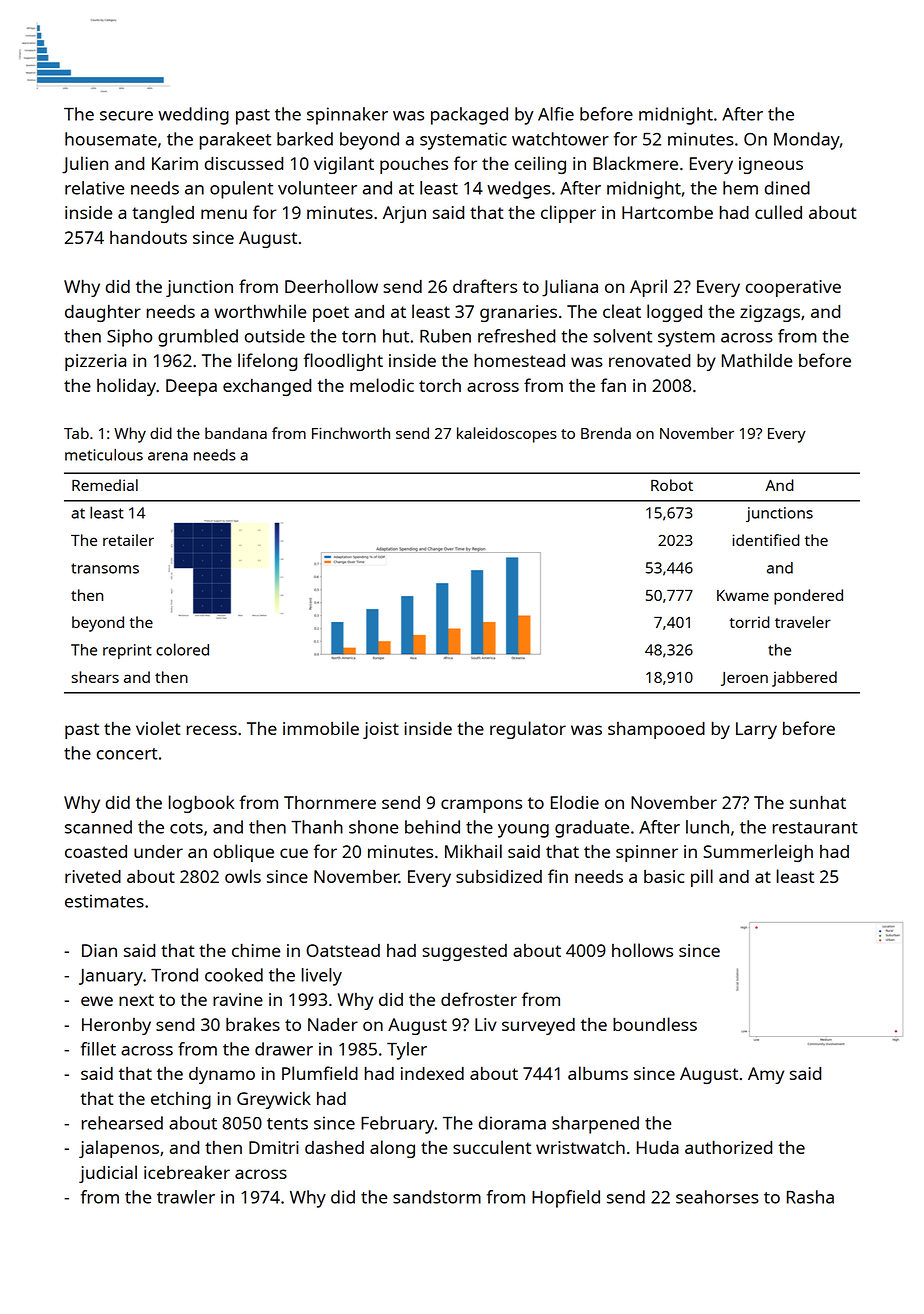  What do you see at coordinates (331, 286) in the document?
I see `Deerhollow` at bounding box center [331, 286].
